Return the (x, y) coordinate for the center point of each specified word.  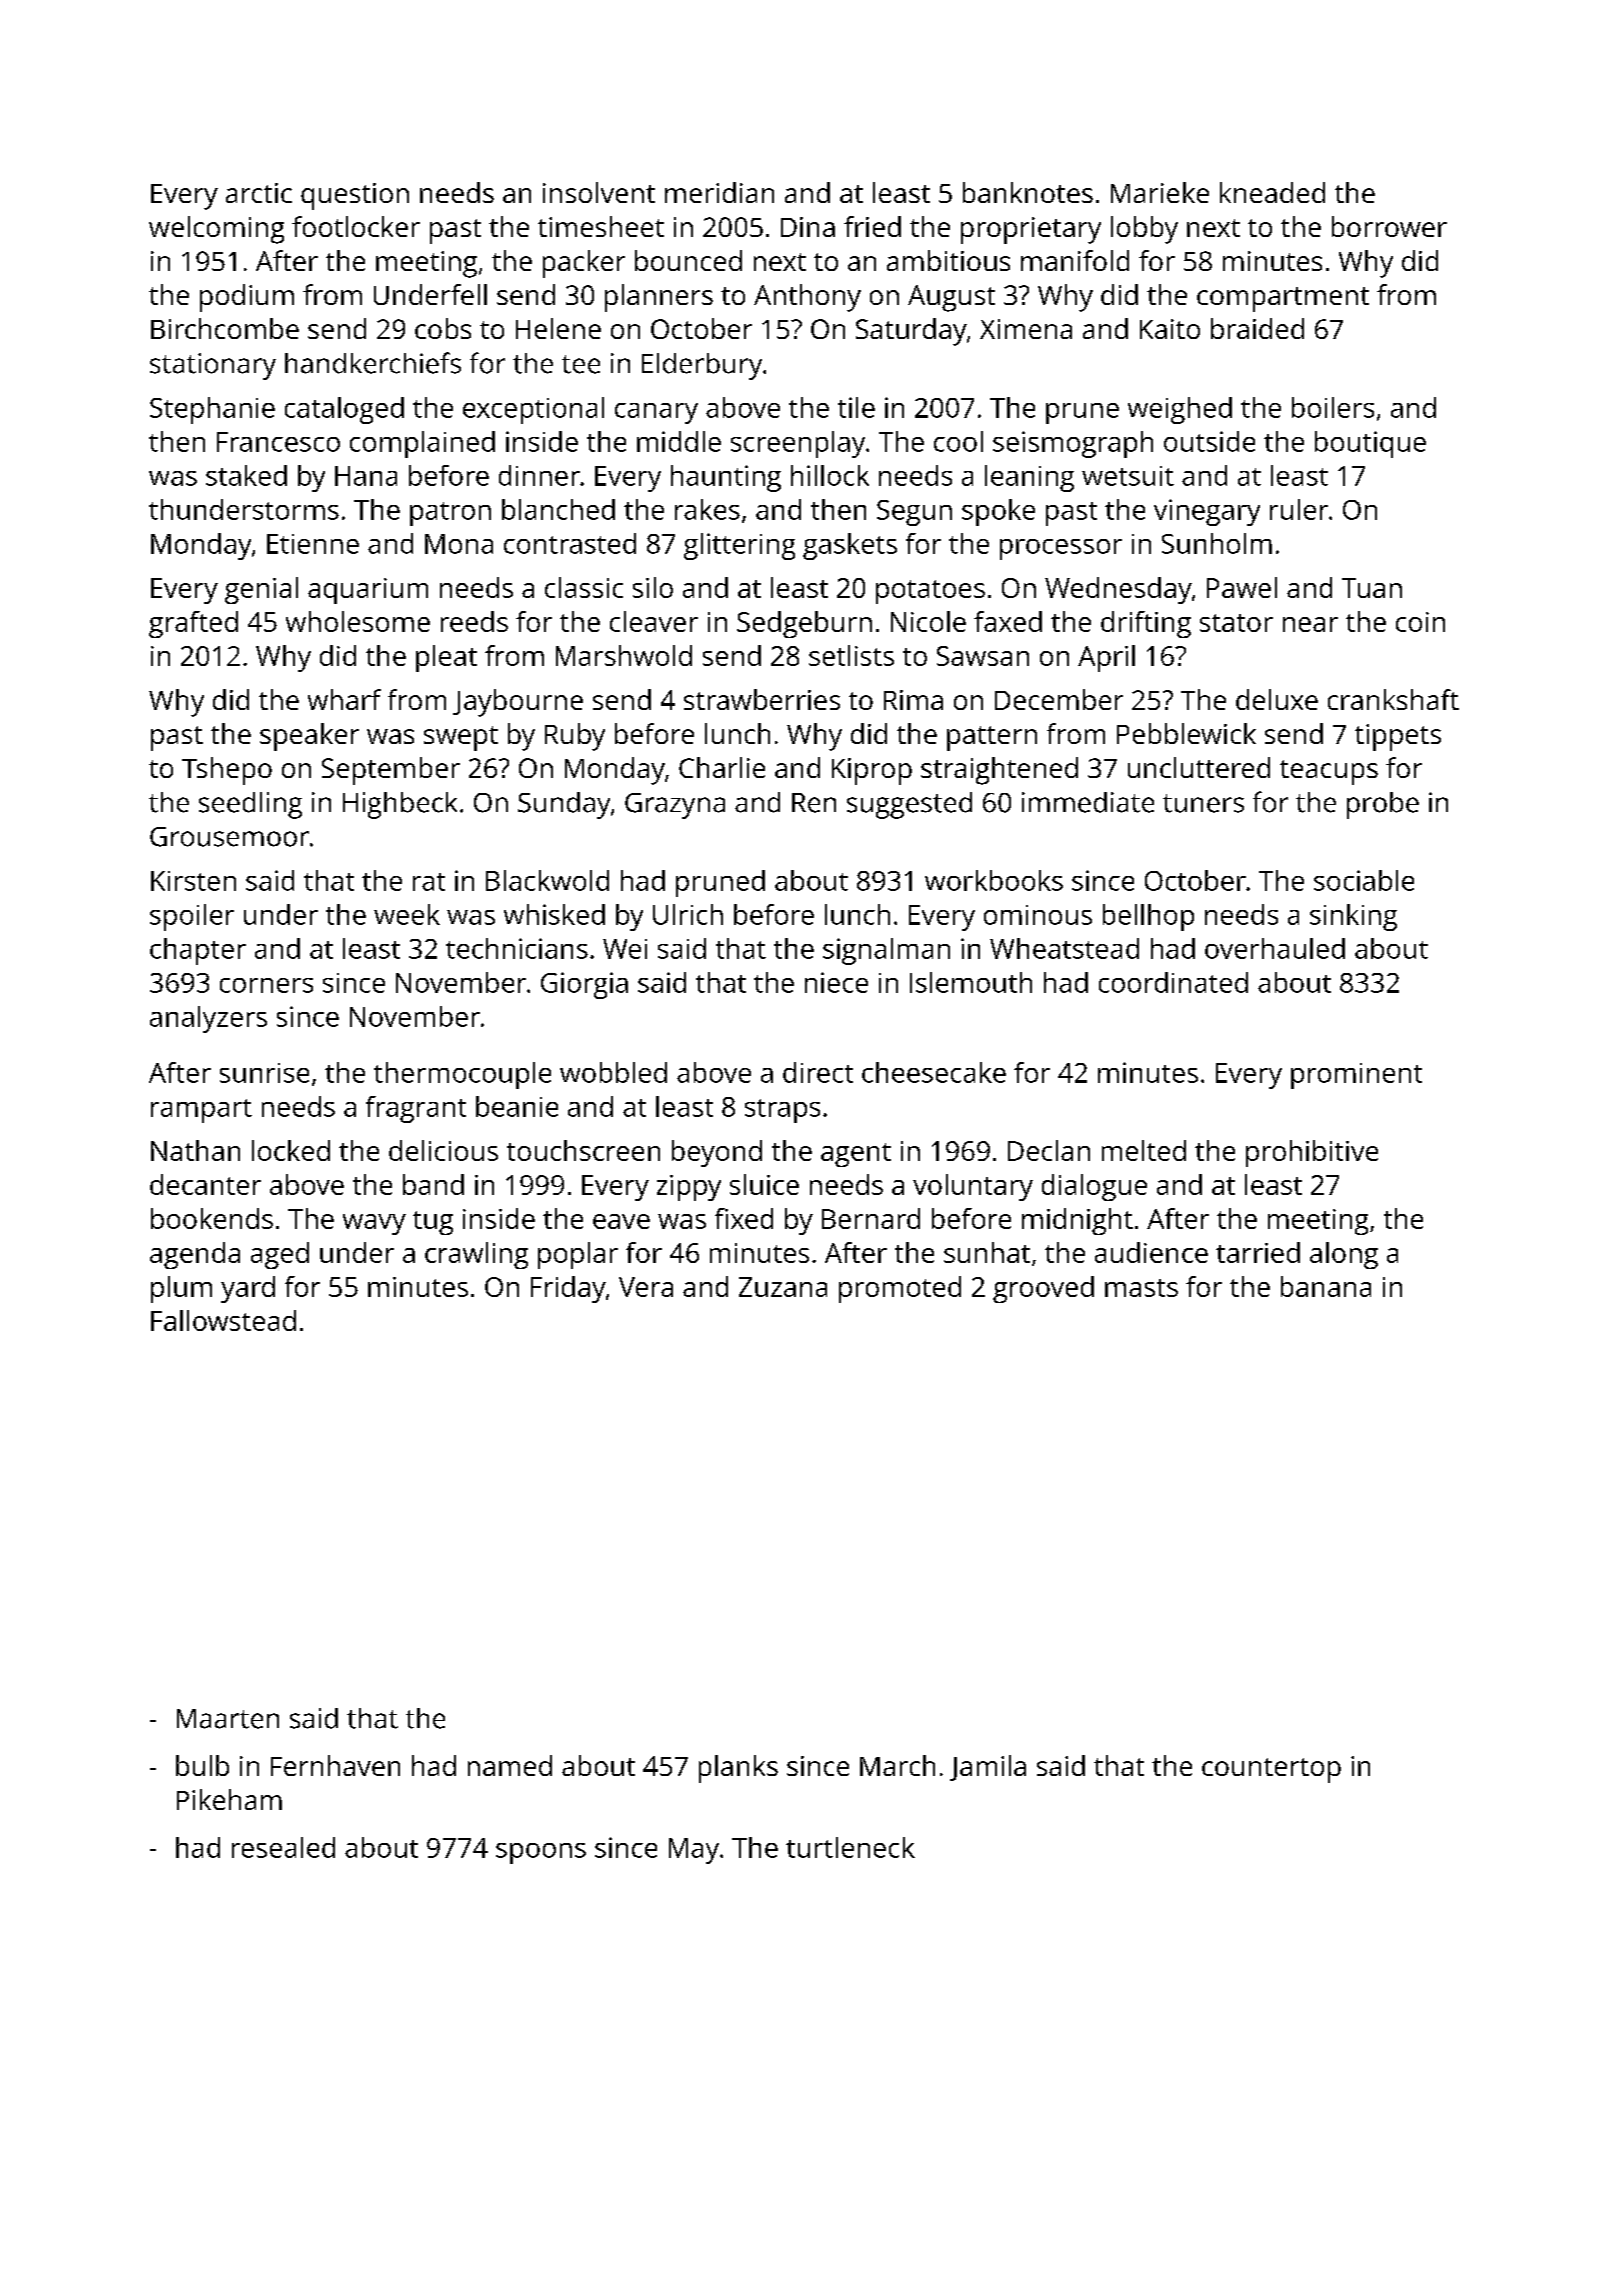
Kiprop (872, 771)
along (1344, 1255)
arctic (259, 193)
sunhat (987, 1252)
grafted (193, 624)
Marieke (1160, 192)
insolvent (599, 192)
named (510, 1765)
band (433, 1184)
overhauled (1275, 948)
